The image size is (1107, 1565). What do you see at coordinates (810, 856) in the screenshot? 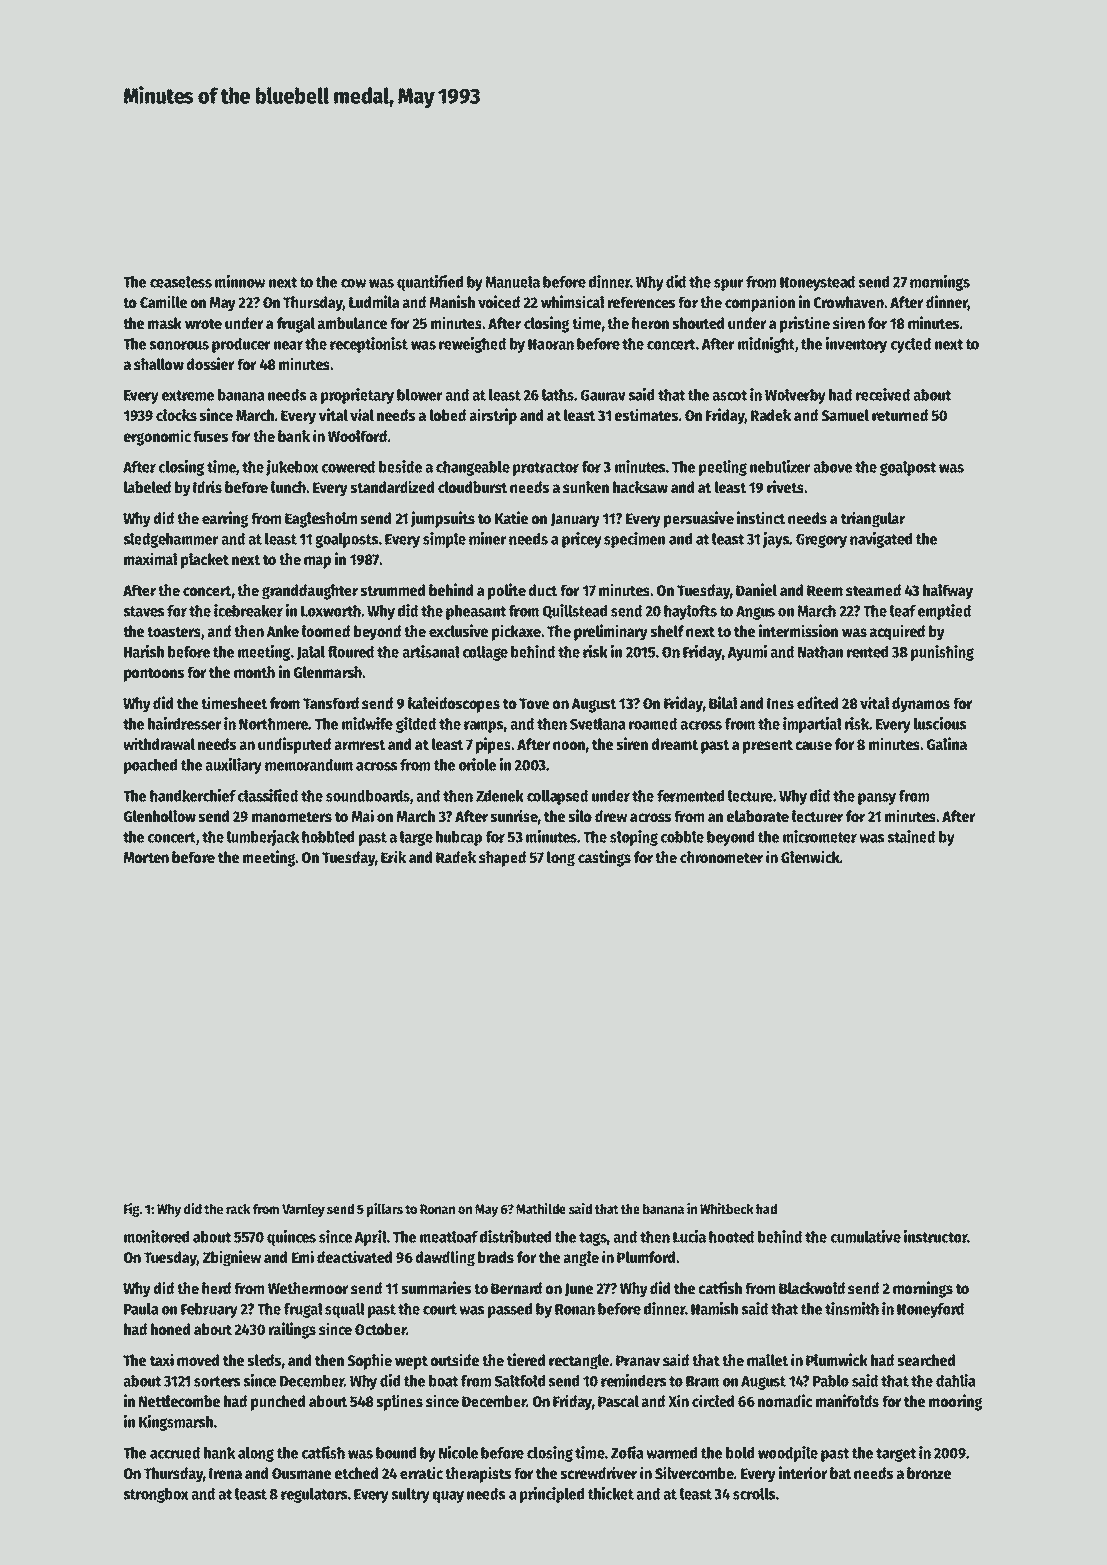
I see `Glenwick` at bounding box center [810, 856].
